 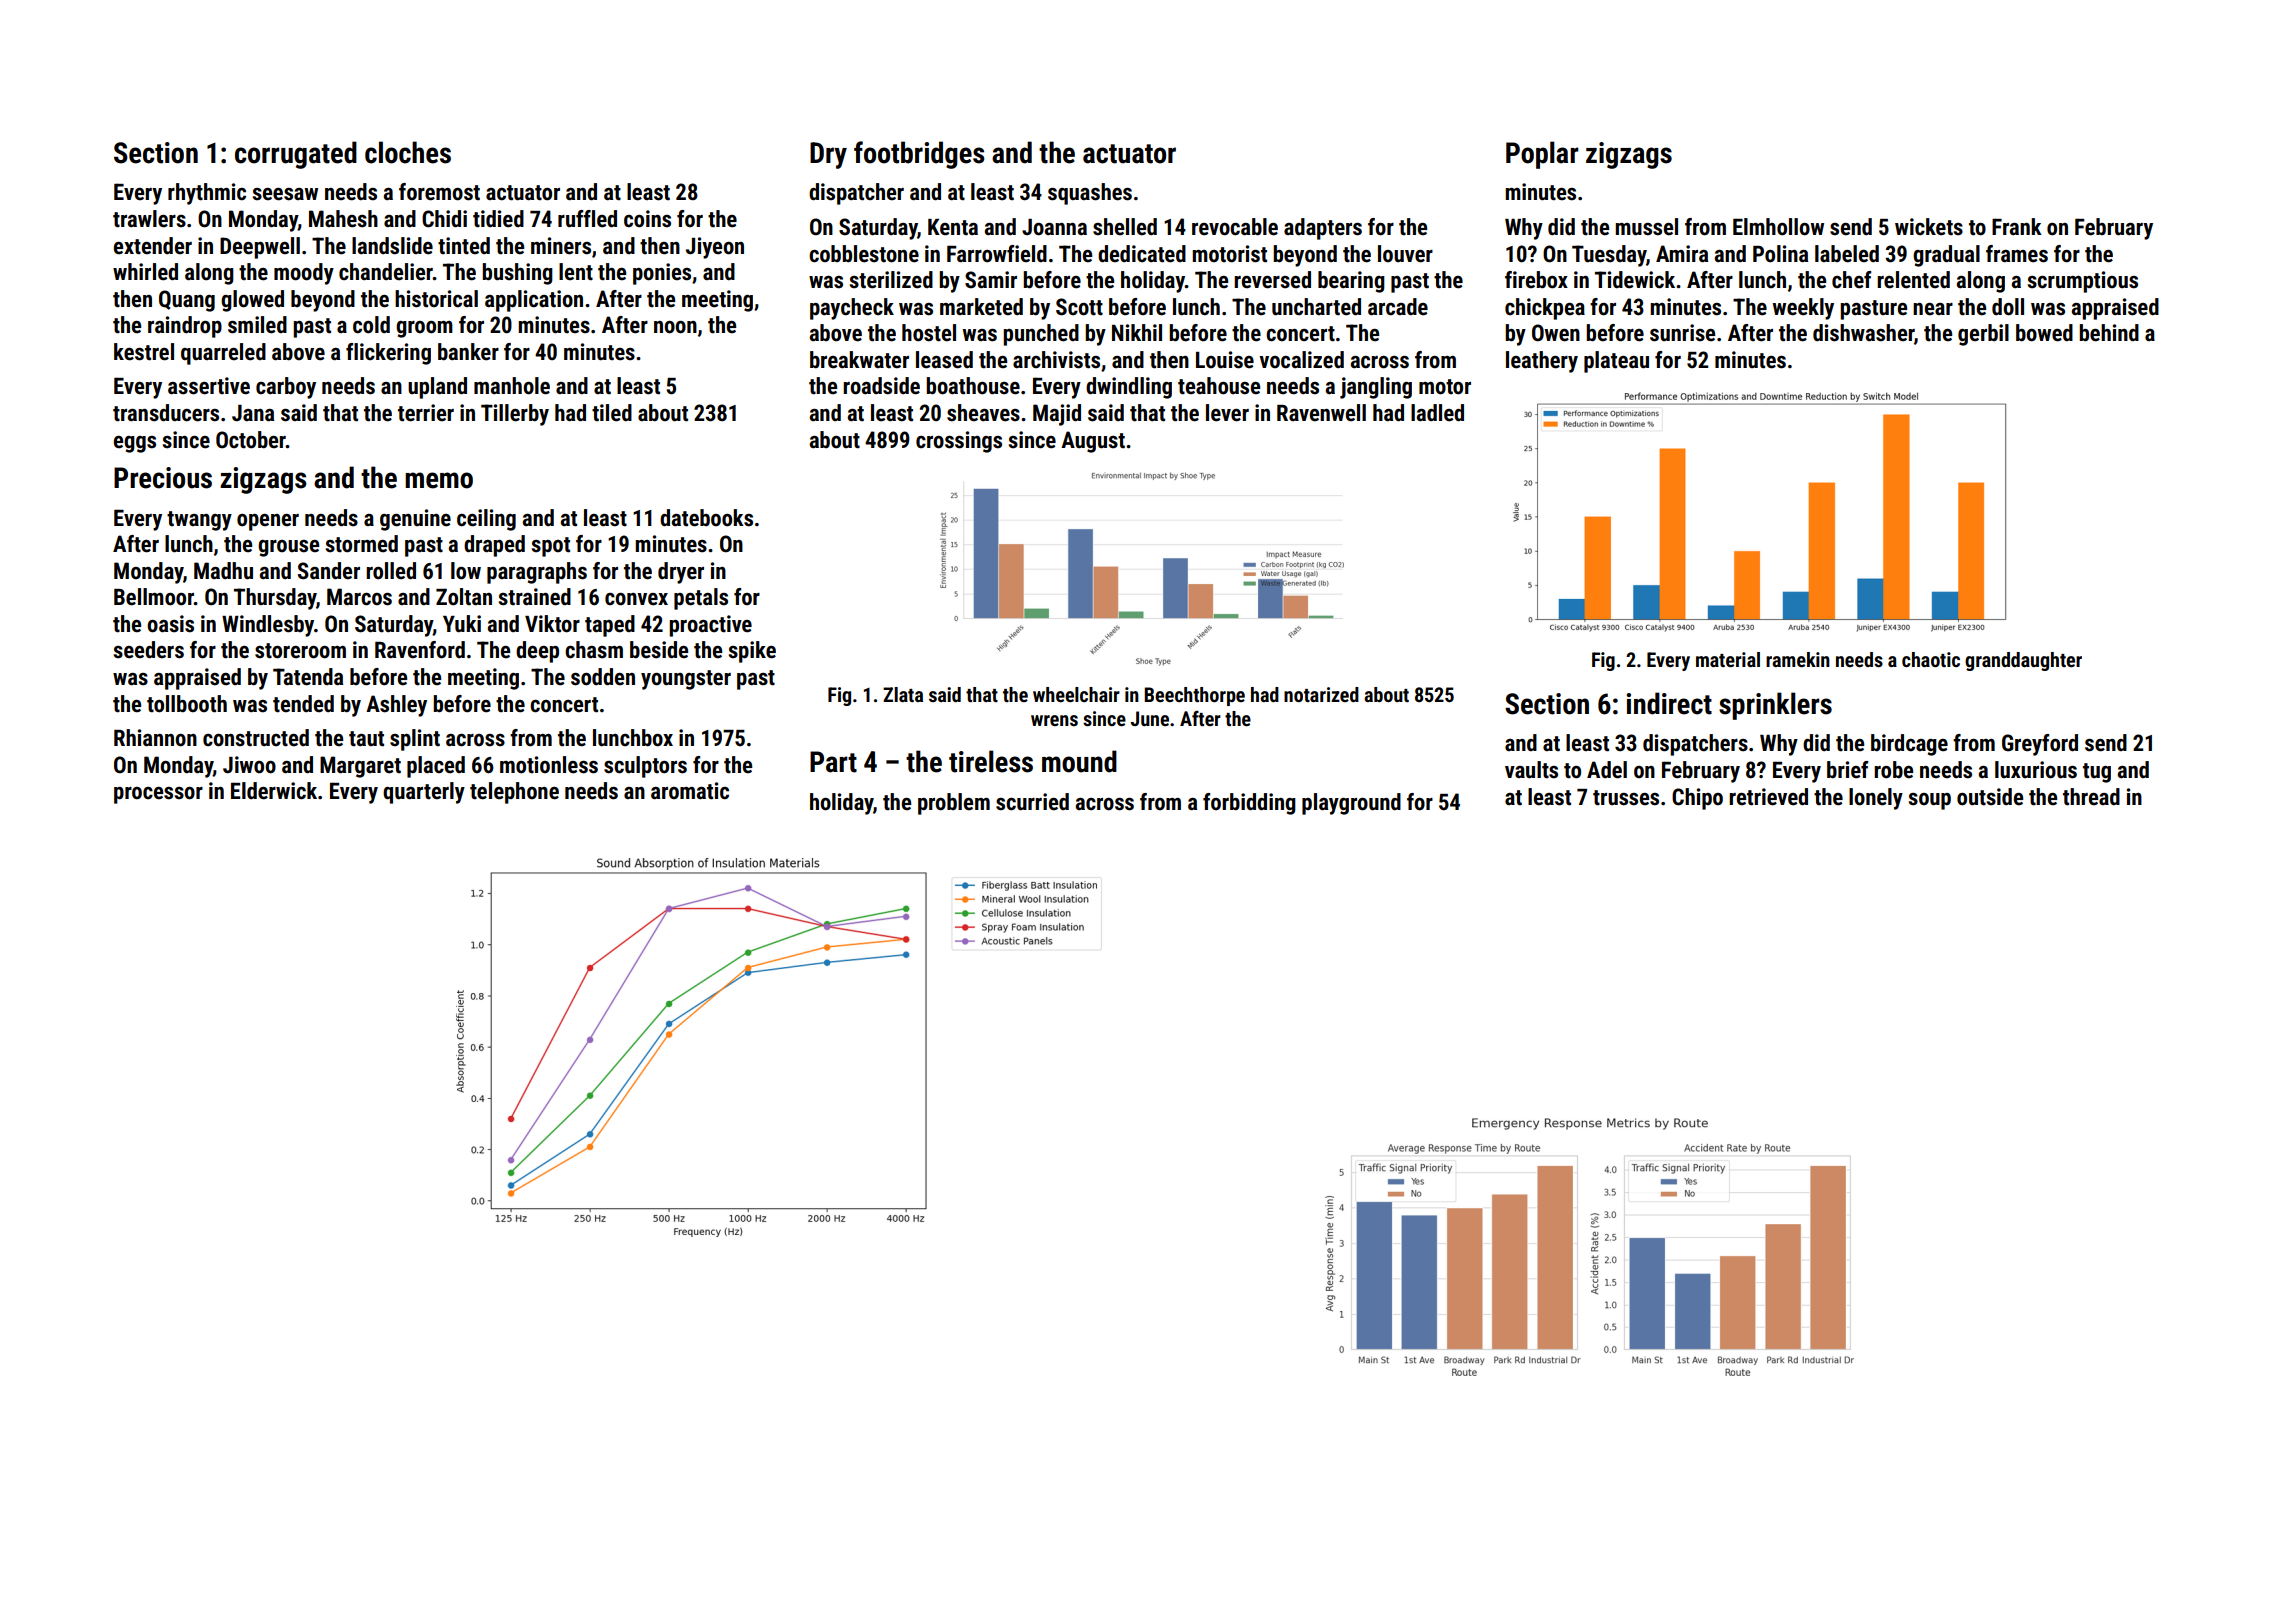 What do you see at coordinates (1616, 362) in the document?
I see `plateau` at bounding box center [1616, 362].
